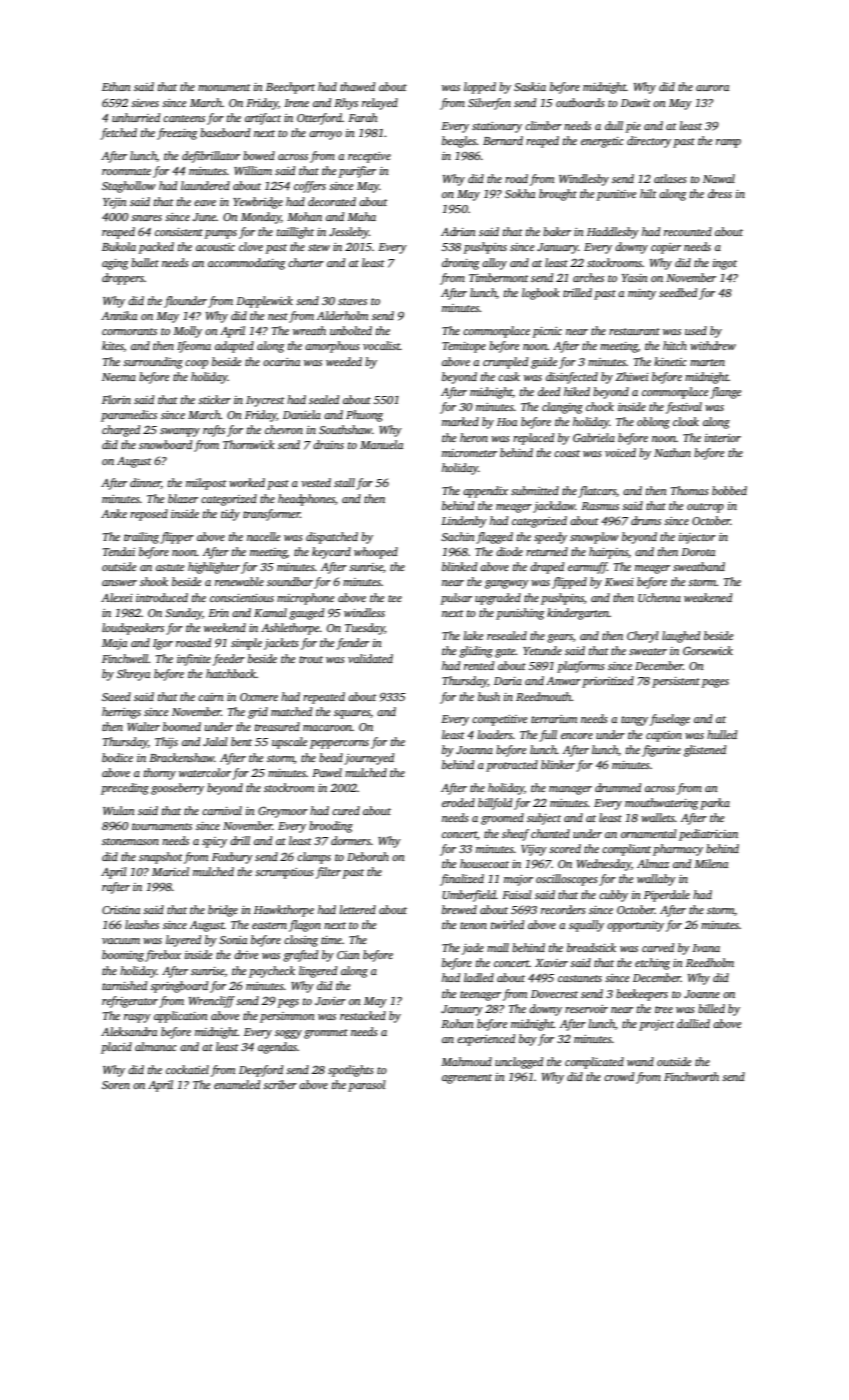 This image has width=849, height=1400. I want to click on blazer, so click(183, 498).
